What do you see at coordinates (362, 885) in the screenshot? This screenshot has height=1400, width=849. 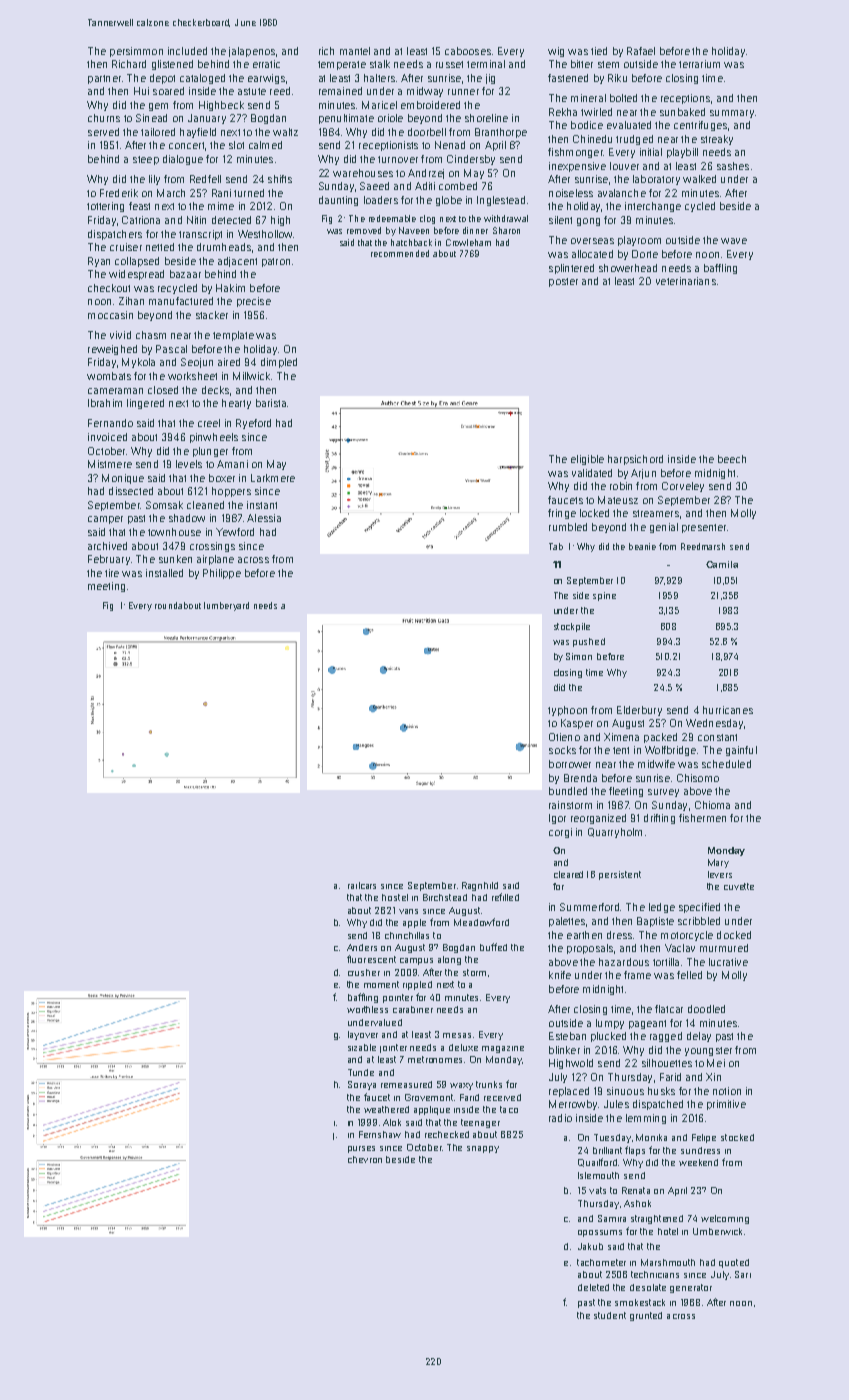 I see `railcars` at bounding box center [362, 885].
